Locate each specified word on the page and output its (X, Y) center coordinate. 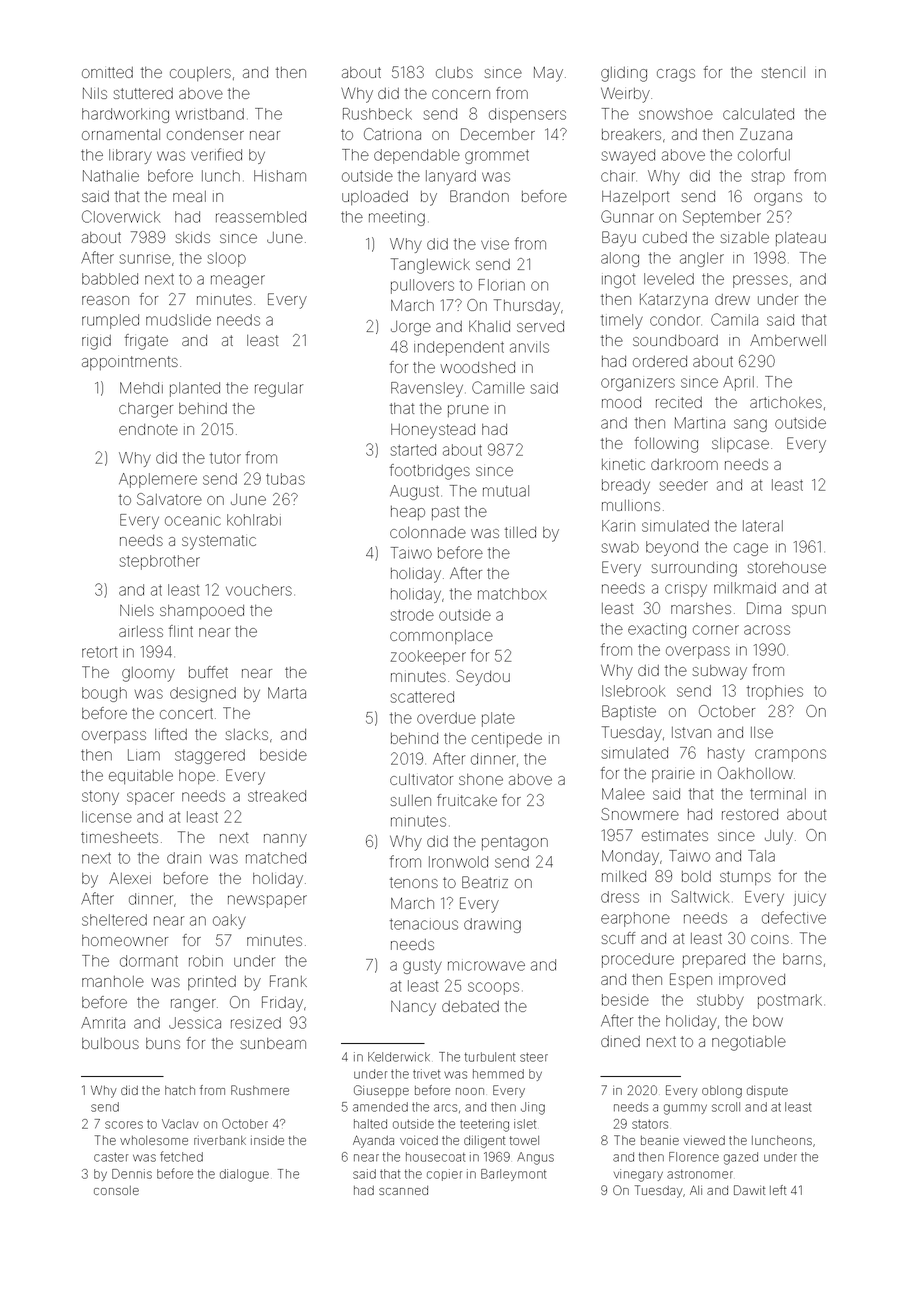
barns (802, 959)
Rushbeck (377, 114)
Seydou (483, 678)
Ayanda (373, 1141)
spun (809, 611)
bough (104, 694)
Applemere (158, 480)
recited (679, 402)
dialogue (244, 1175)
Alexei (130, 878)
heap (408, 513)
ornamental (121, 134)
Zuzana (766, 134)
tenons (414, 882)
